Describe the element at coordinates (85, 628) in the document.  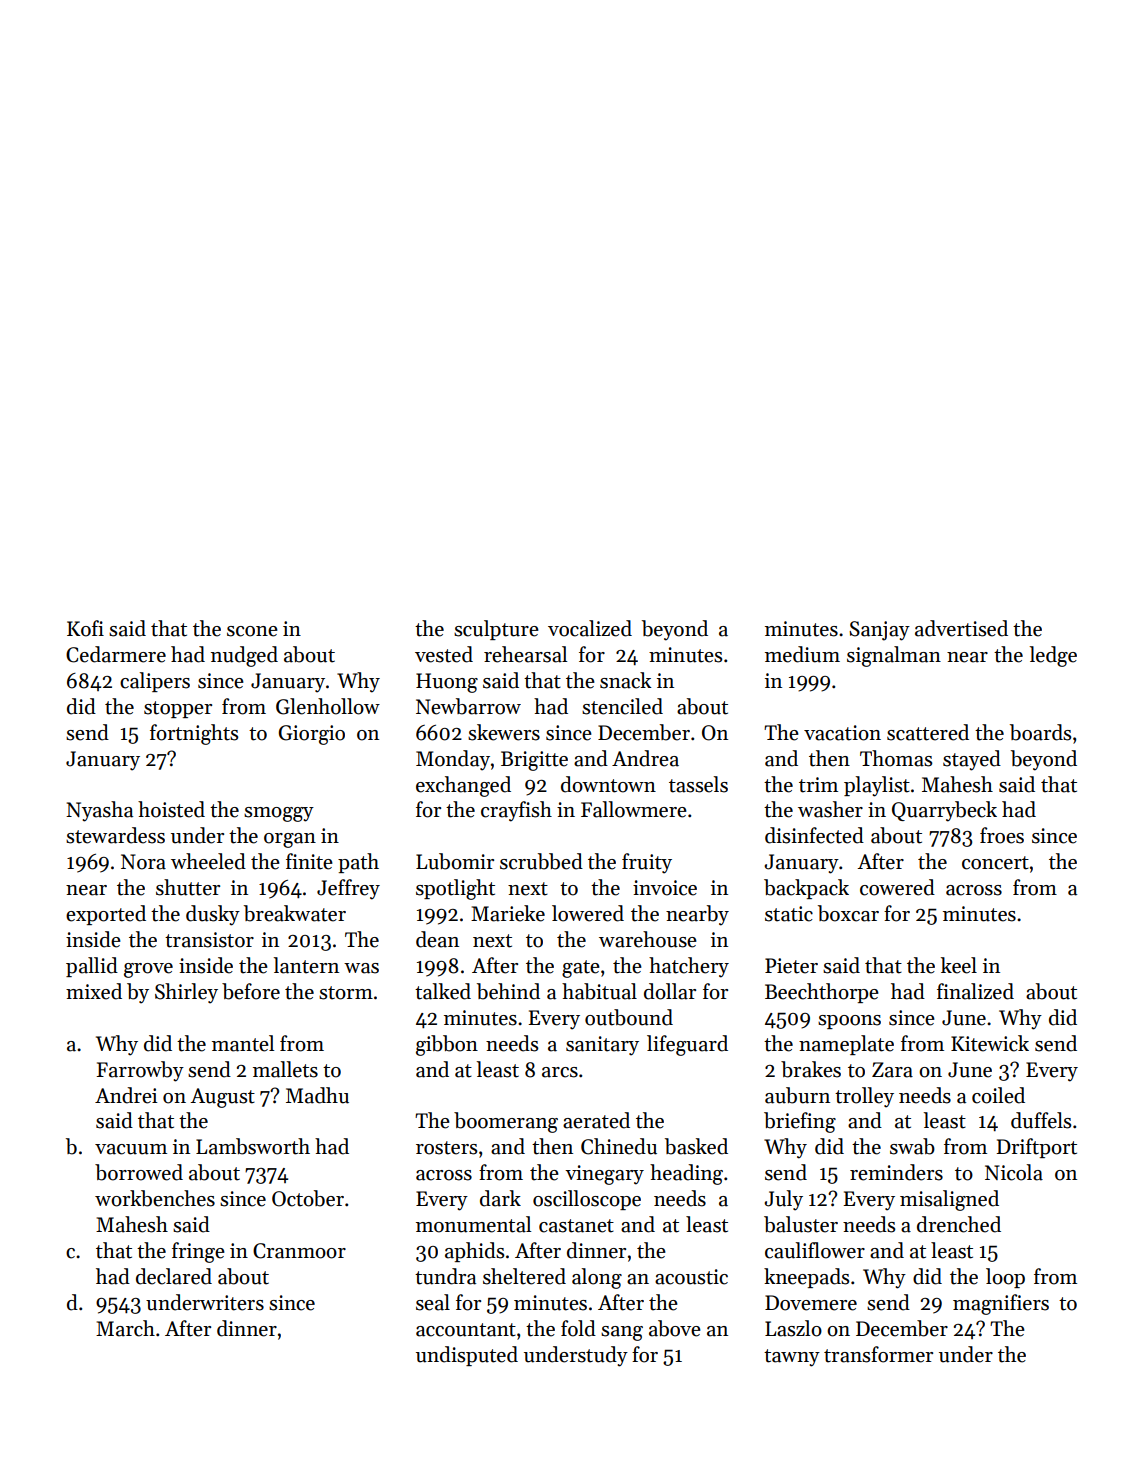
I see `Kofi` at that location.
